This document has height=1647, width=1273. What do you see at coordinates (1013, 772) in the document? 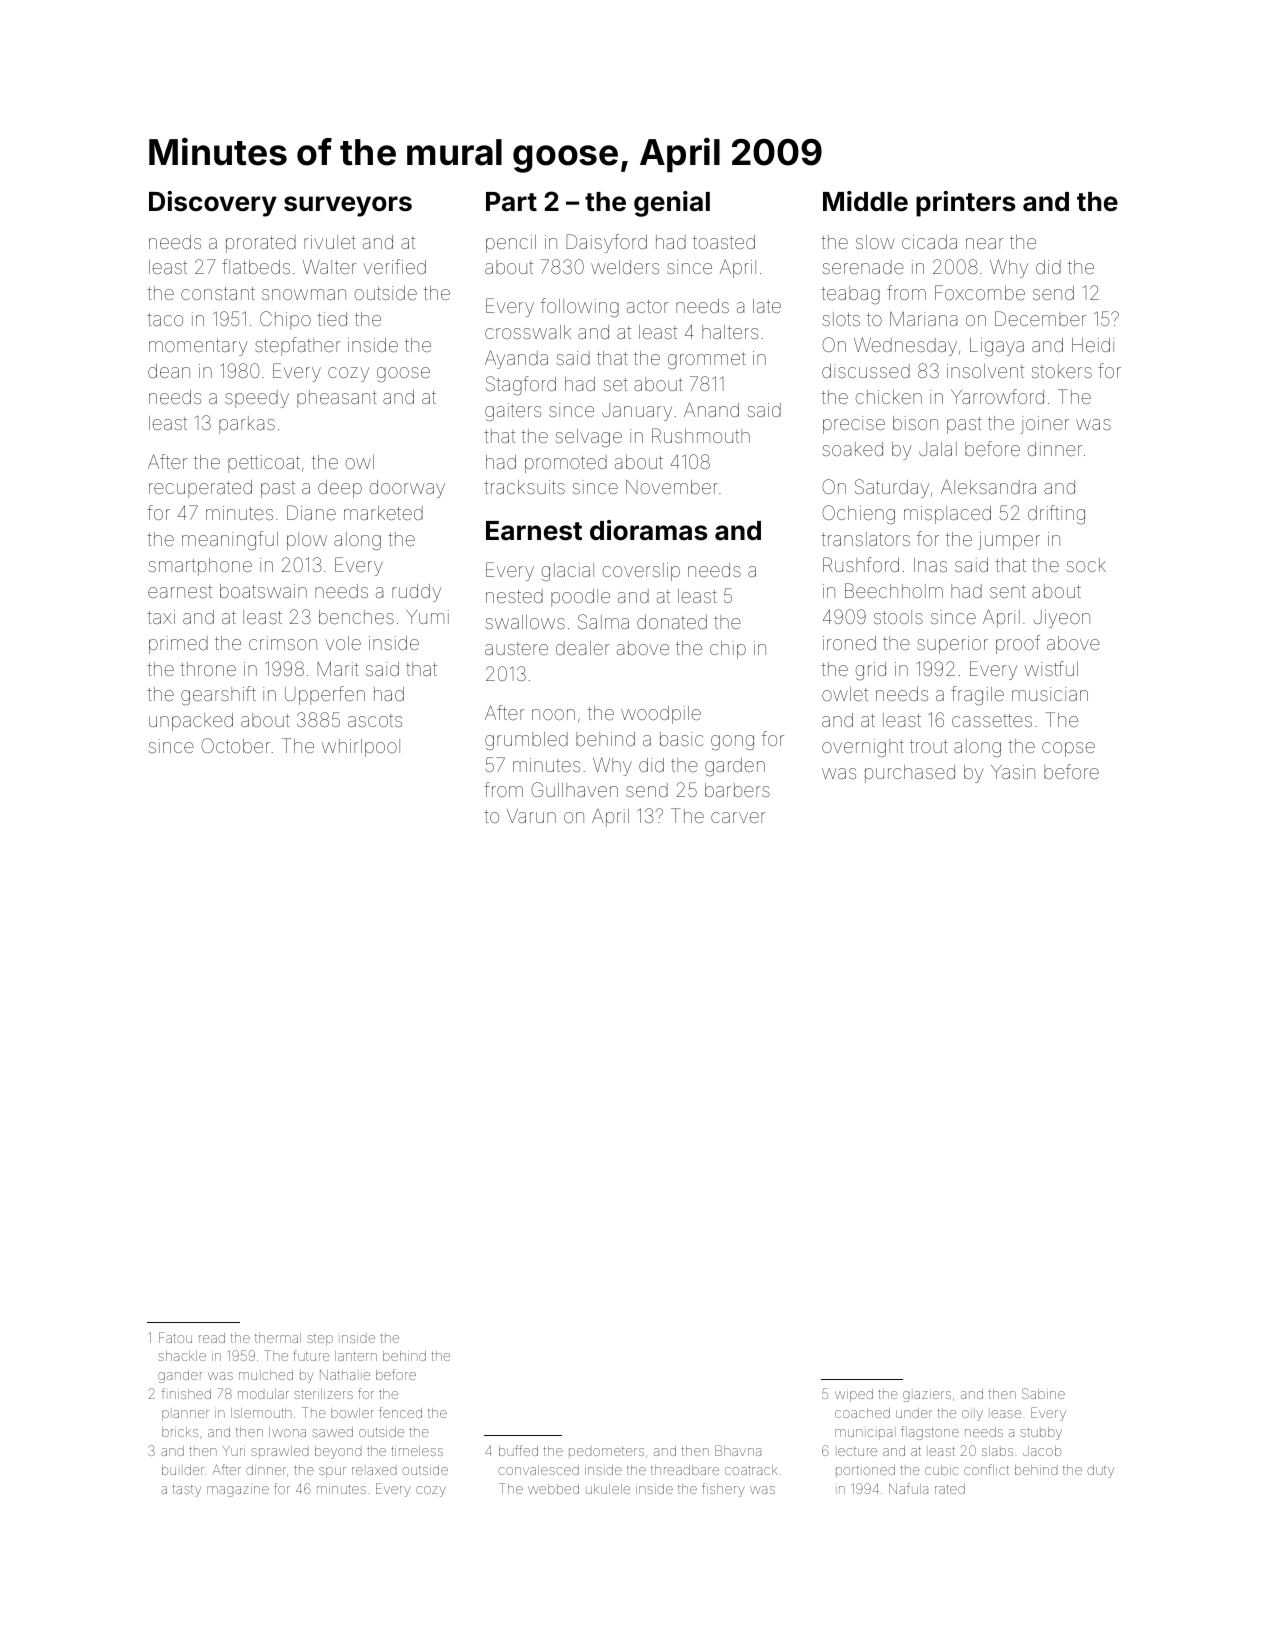
I see `Yasin` at bounding box center [1013, 772].
